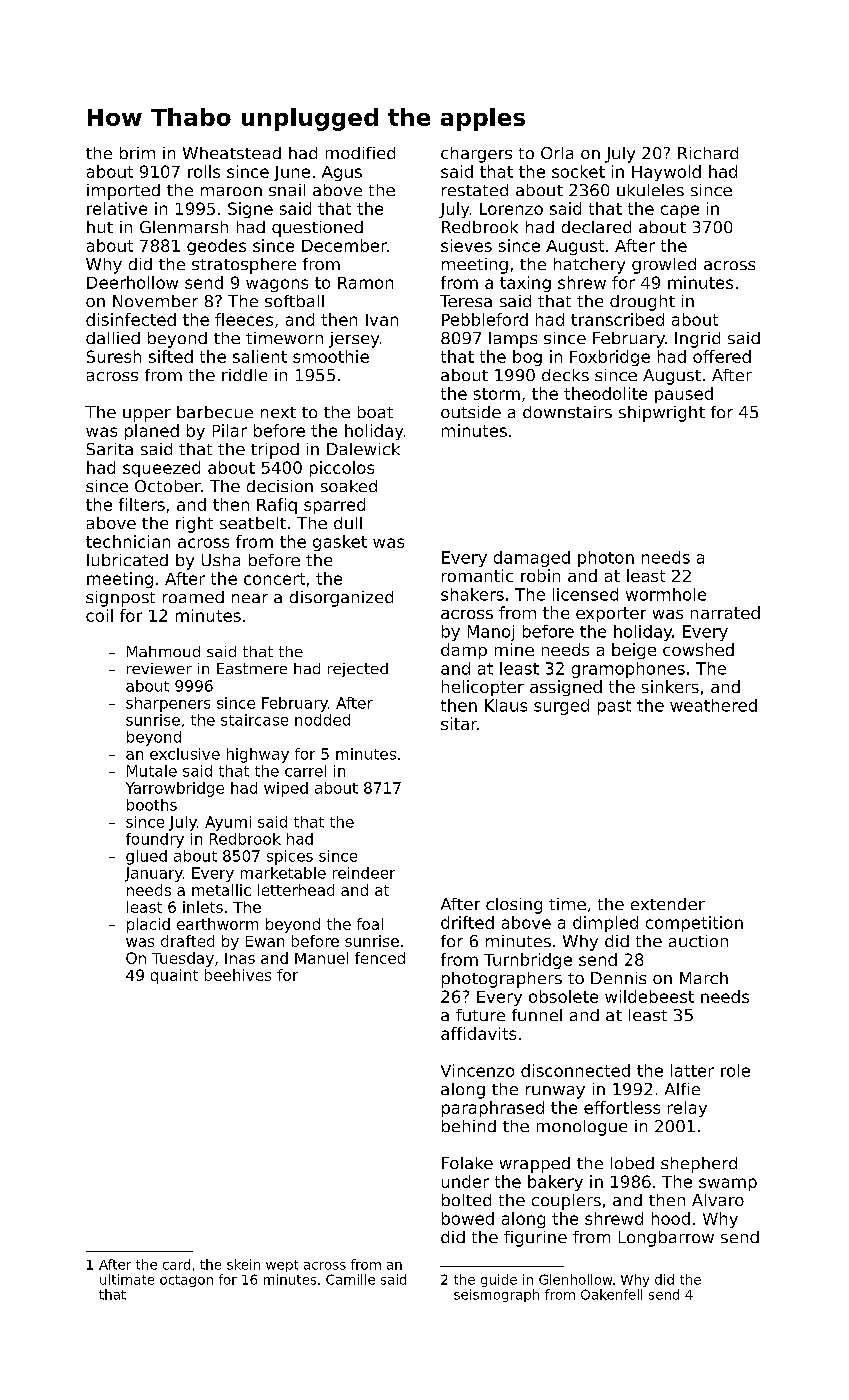 This page has width=849, height=1400. What do you see at coordinates (666, 1239) in the page?
I see `Longbarrow` at bounding box center [666, 1239].
